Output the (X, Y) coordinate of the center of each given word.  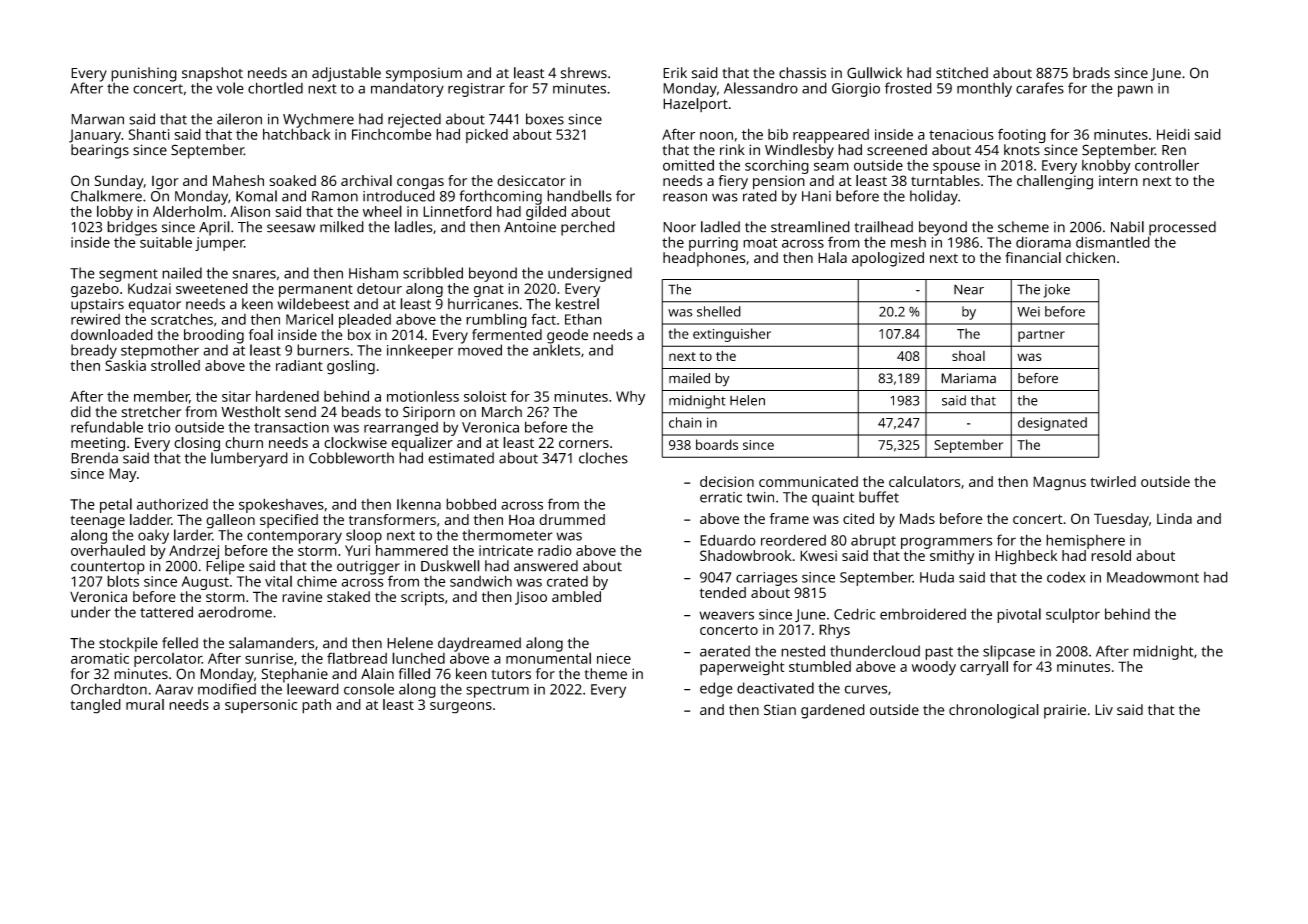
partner (1041, 336)
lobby (115, 213)
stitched (962, 73)
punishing (144, 74)
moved (480, 350)
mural (145, 704)
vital (278, 581)
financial (1033, 257)
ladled (720, 227)
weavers (726, 615)
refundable (107, 427)
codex (1066, 577)
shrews (584, 73)
